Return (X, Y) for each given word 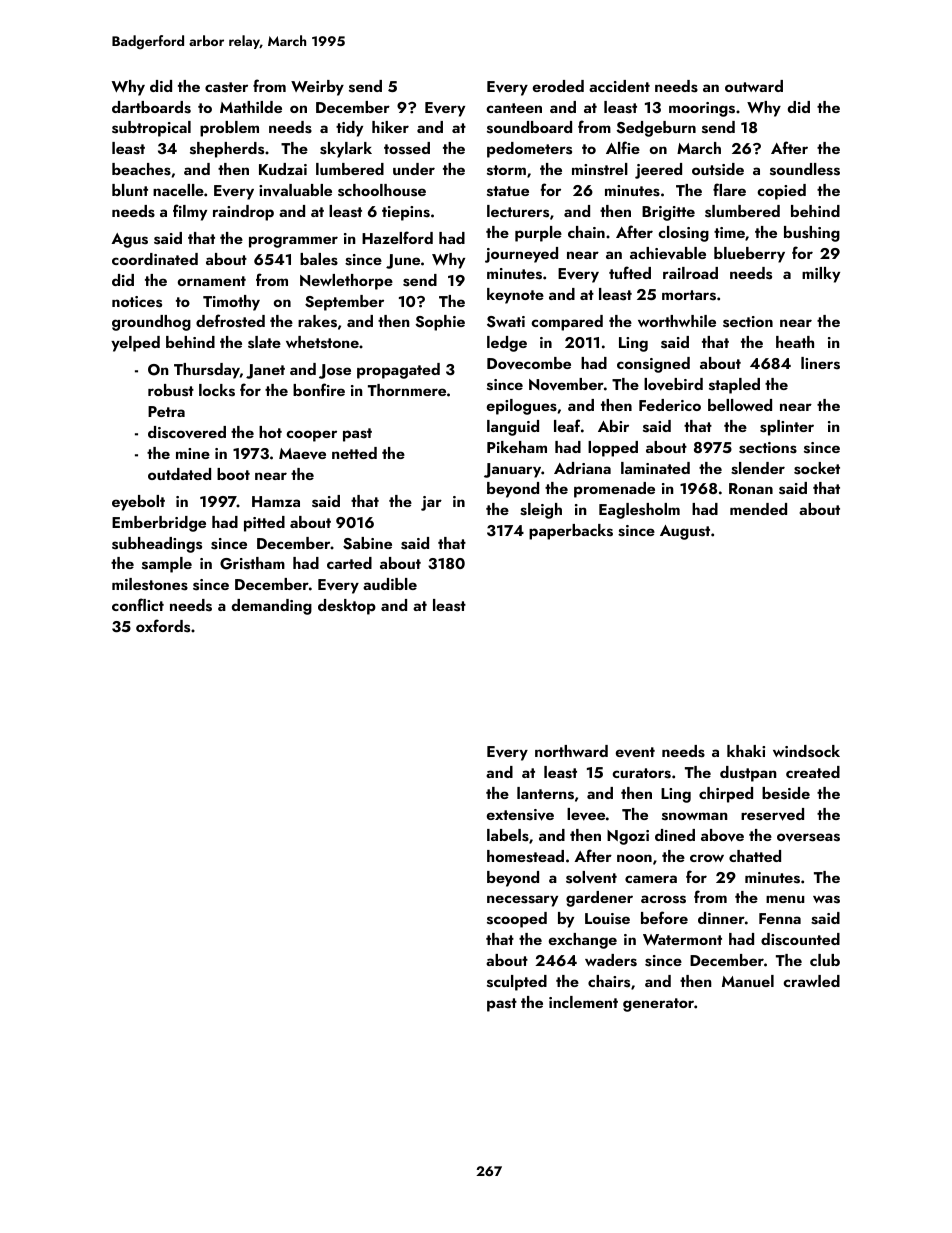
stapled (734, 386)
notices (137, 302)
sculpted (517, 983)
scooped (517, 920)
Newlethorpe (346, 282)
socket (817, 468)
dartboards (151, 107)
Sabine (367, 543)
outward (754, 86)
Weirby (317, 88)
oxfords (163, 626)
